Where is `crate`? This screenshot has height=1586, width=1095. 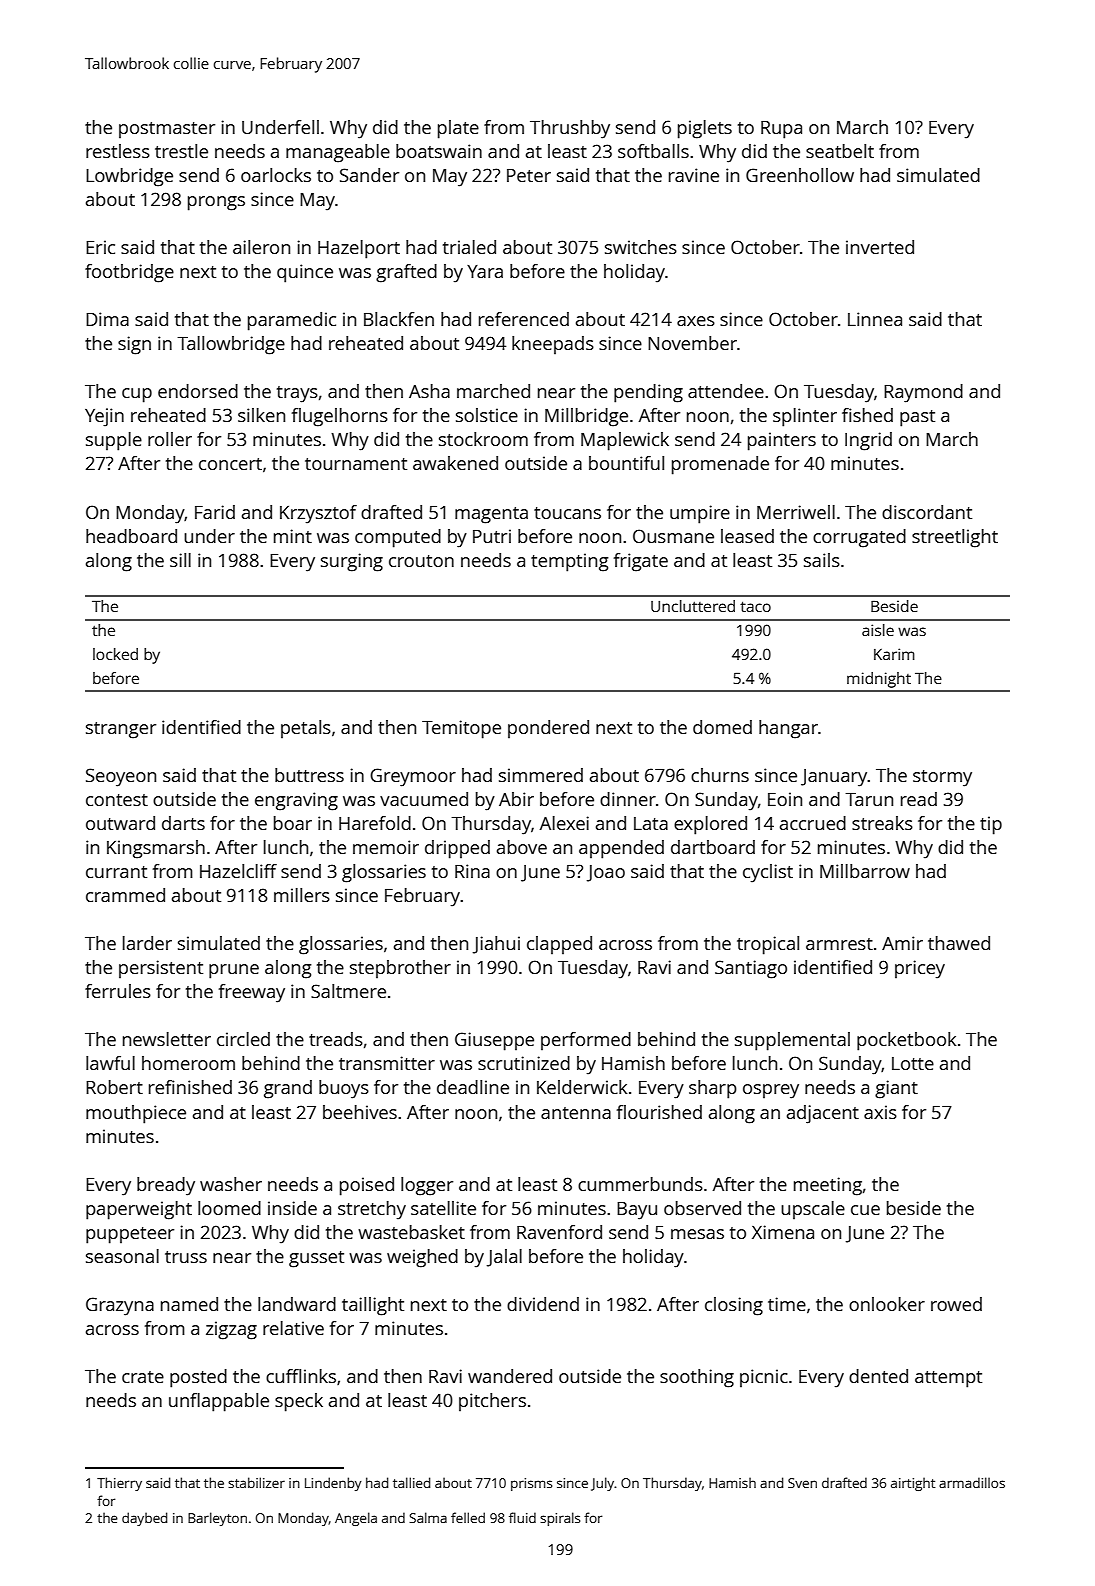 crate is located at coordinates (143, 1377).
